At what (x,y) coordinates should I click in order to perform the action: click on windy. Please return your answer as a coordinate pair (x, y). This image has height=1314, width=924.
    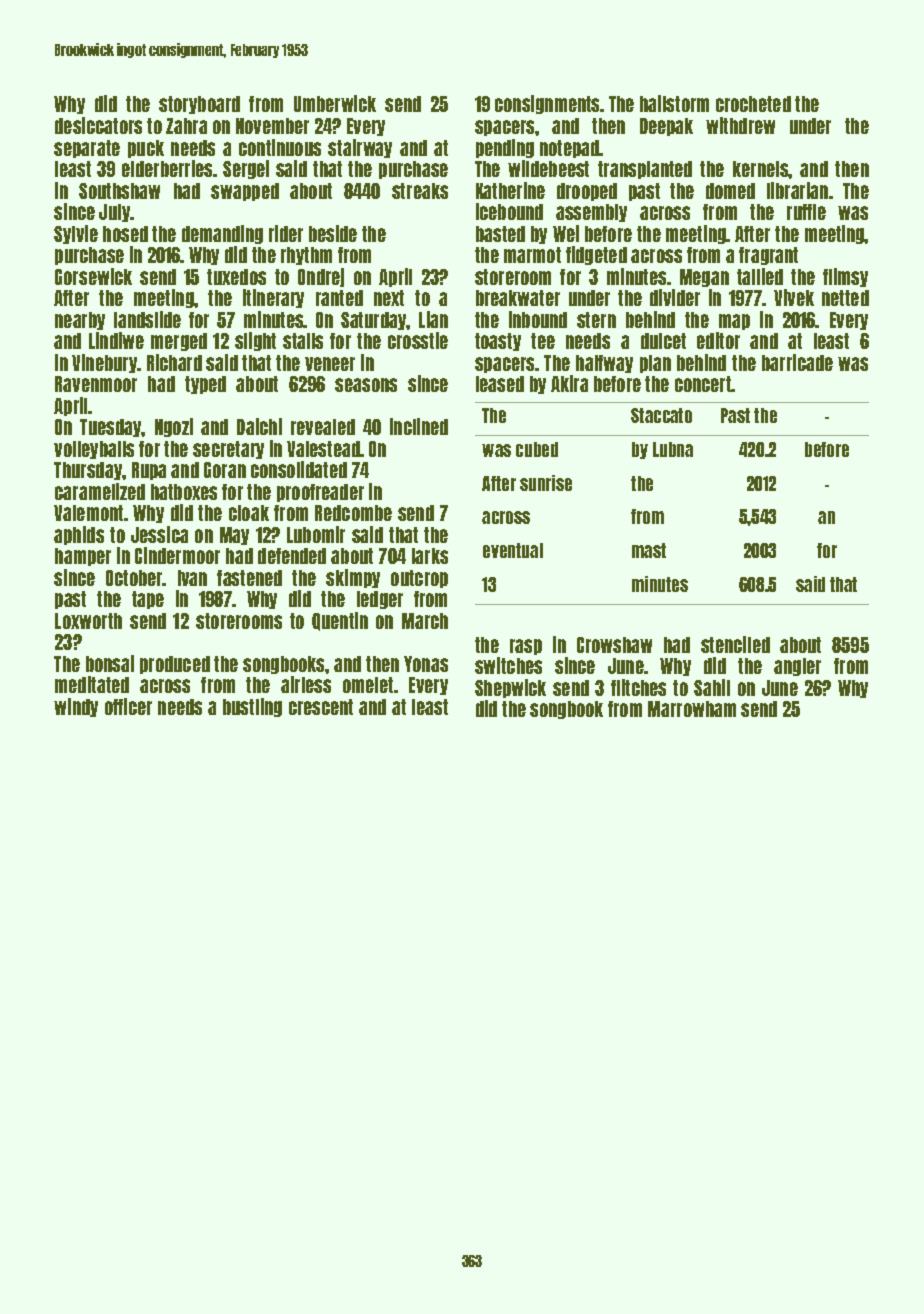
    Looking at the image, I should click on (76, 707).
